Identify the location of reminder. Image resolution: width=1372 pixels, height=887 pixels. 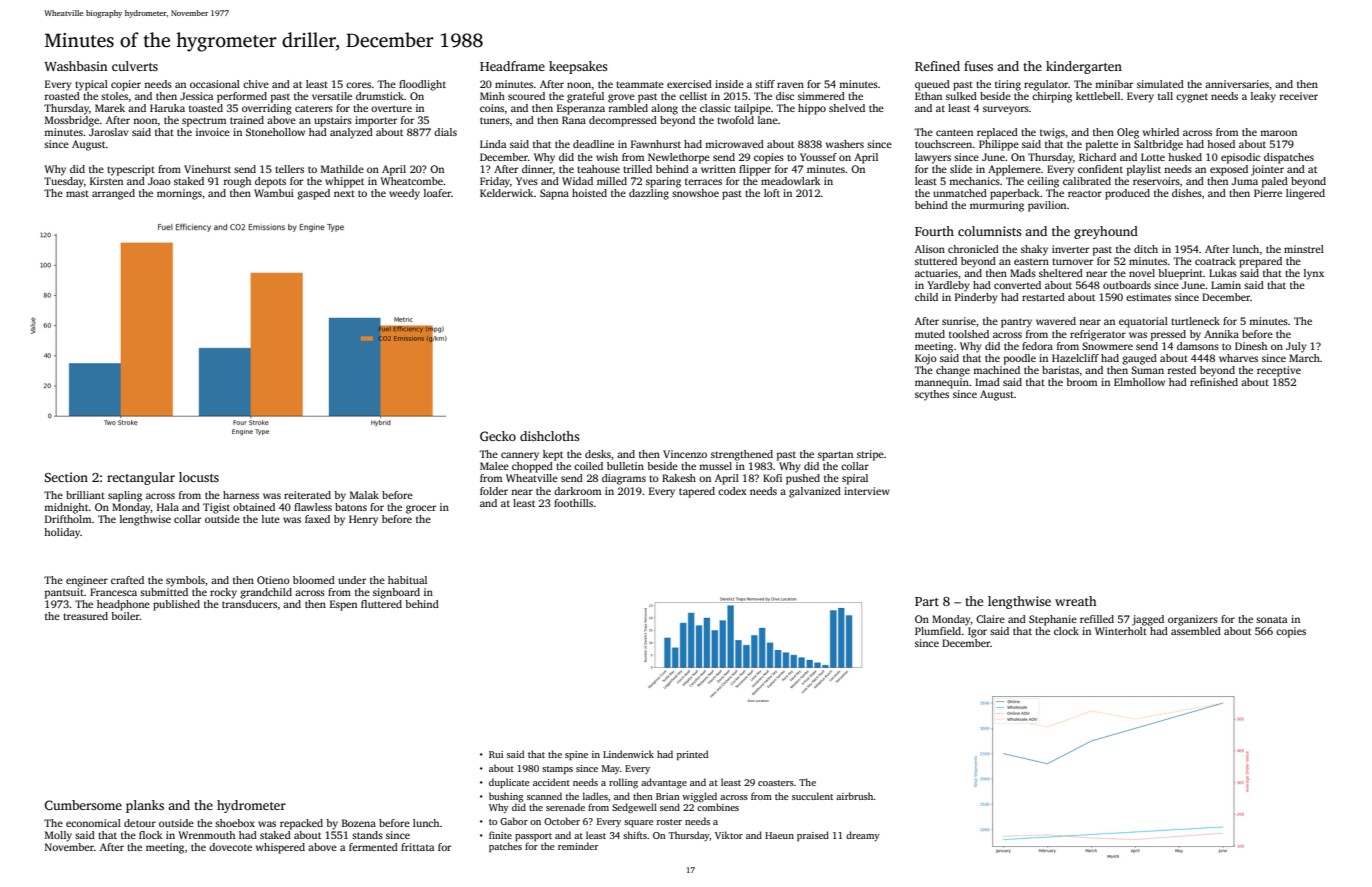
(578, 846).
